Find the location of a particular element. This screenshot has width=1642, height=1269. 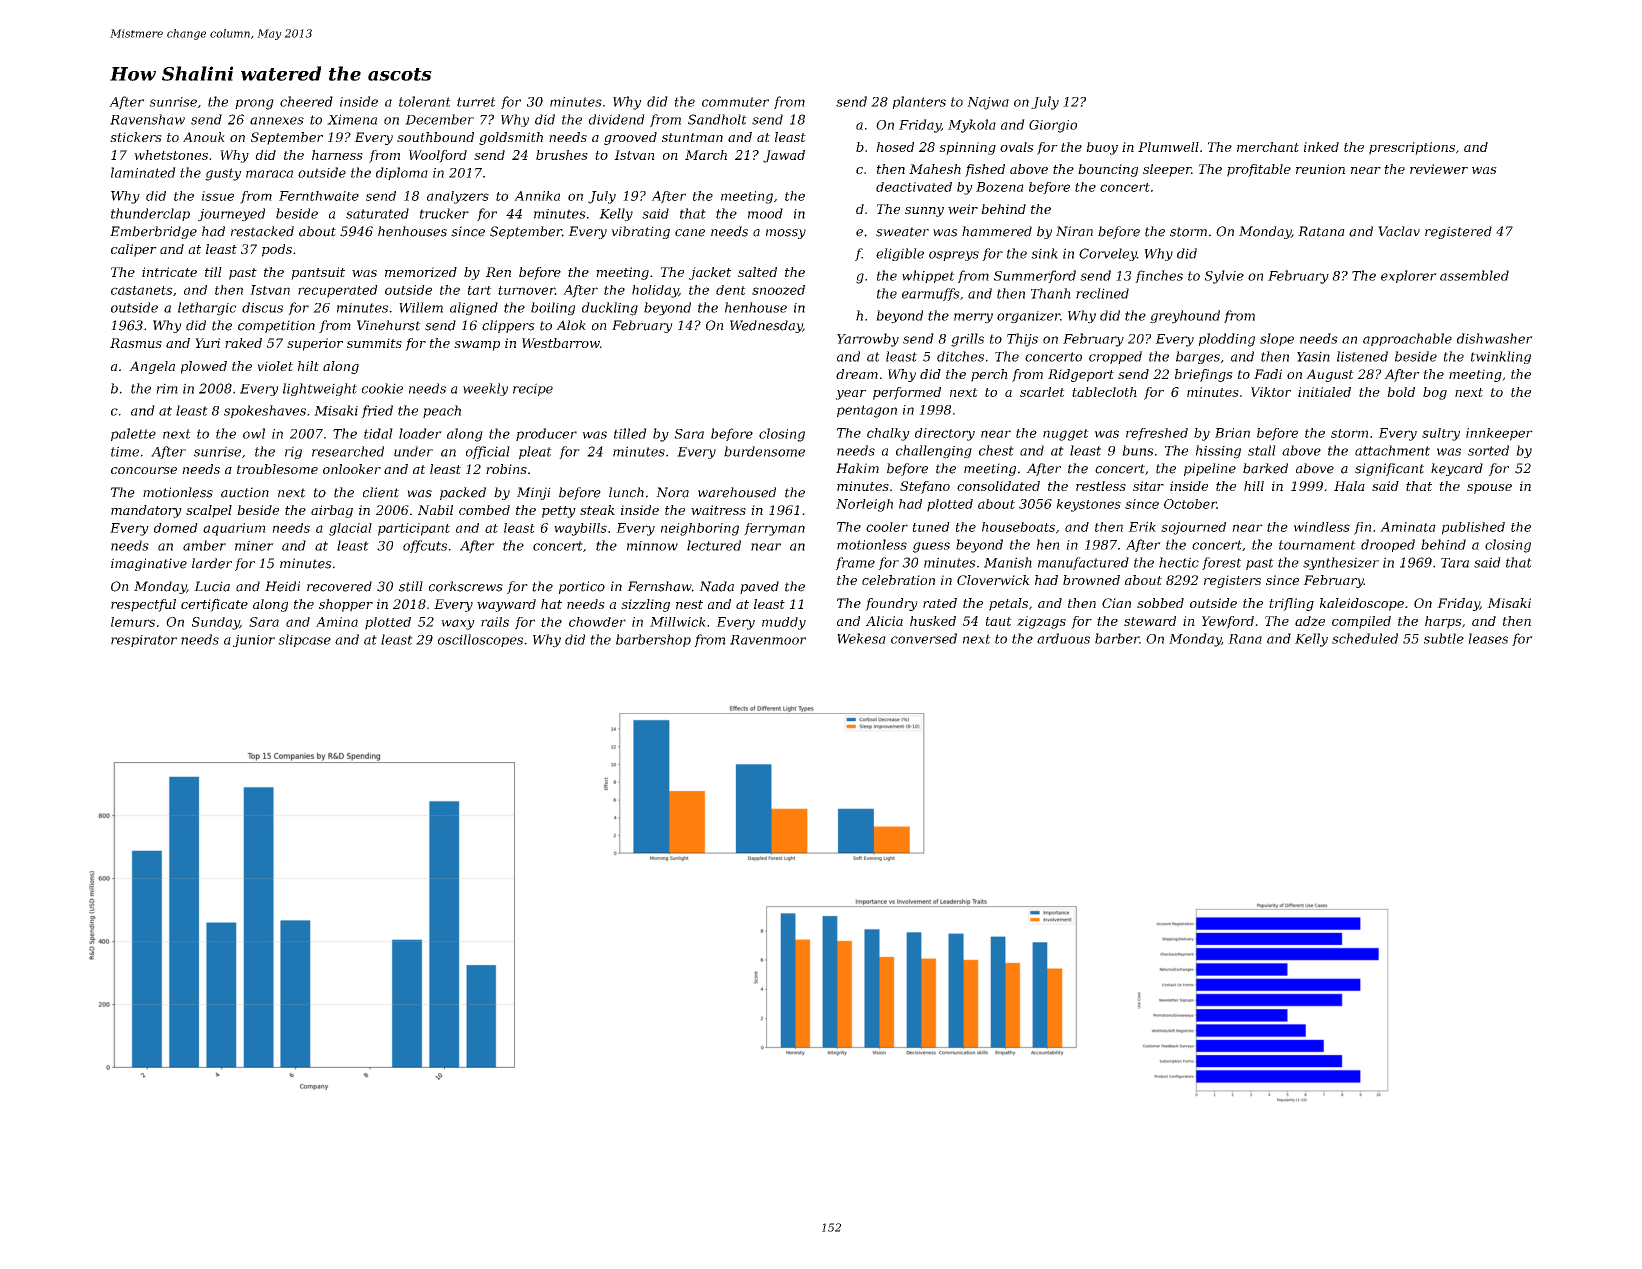

stuntman is located at coordinates (692, 137).
